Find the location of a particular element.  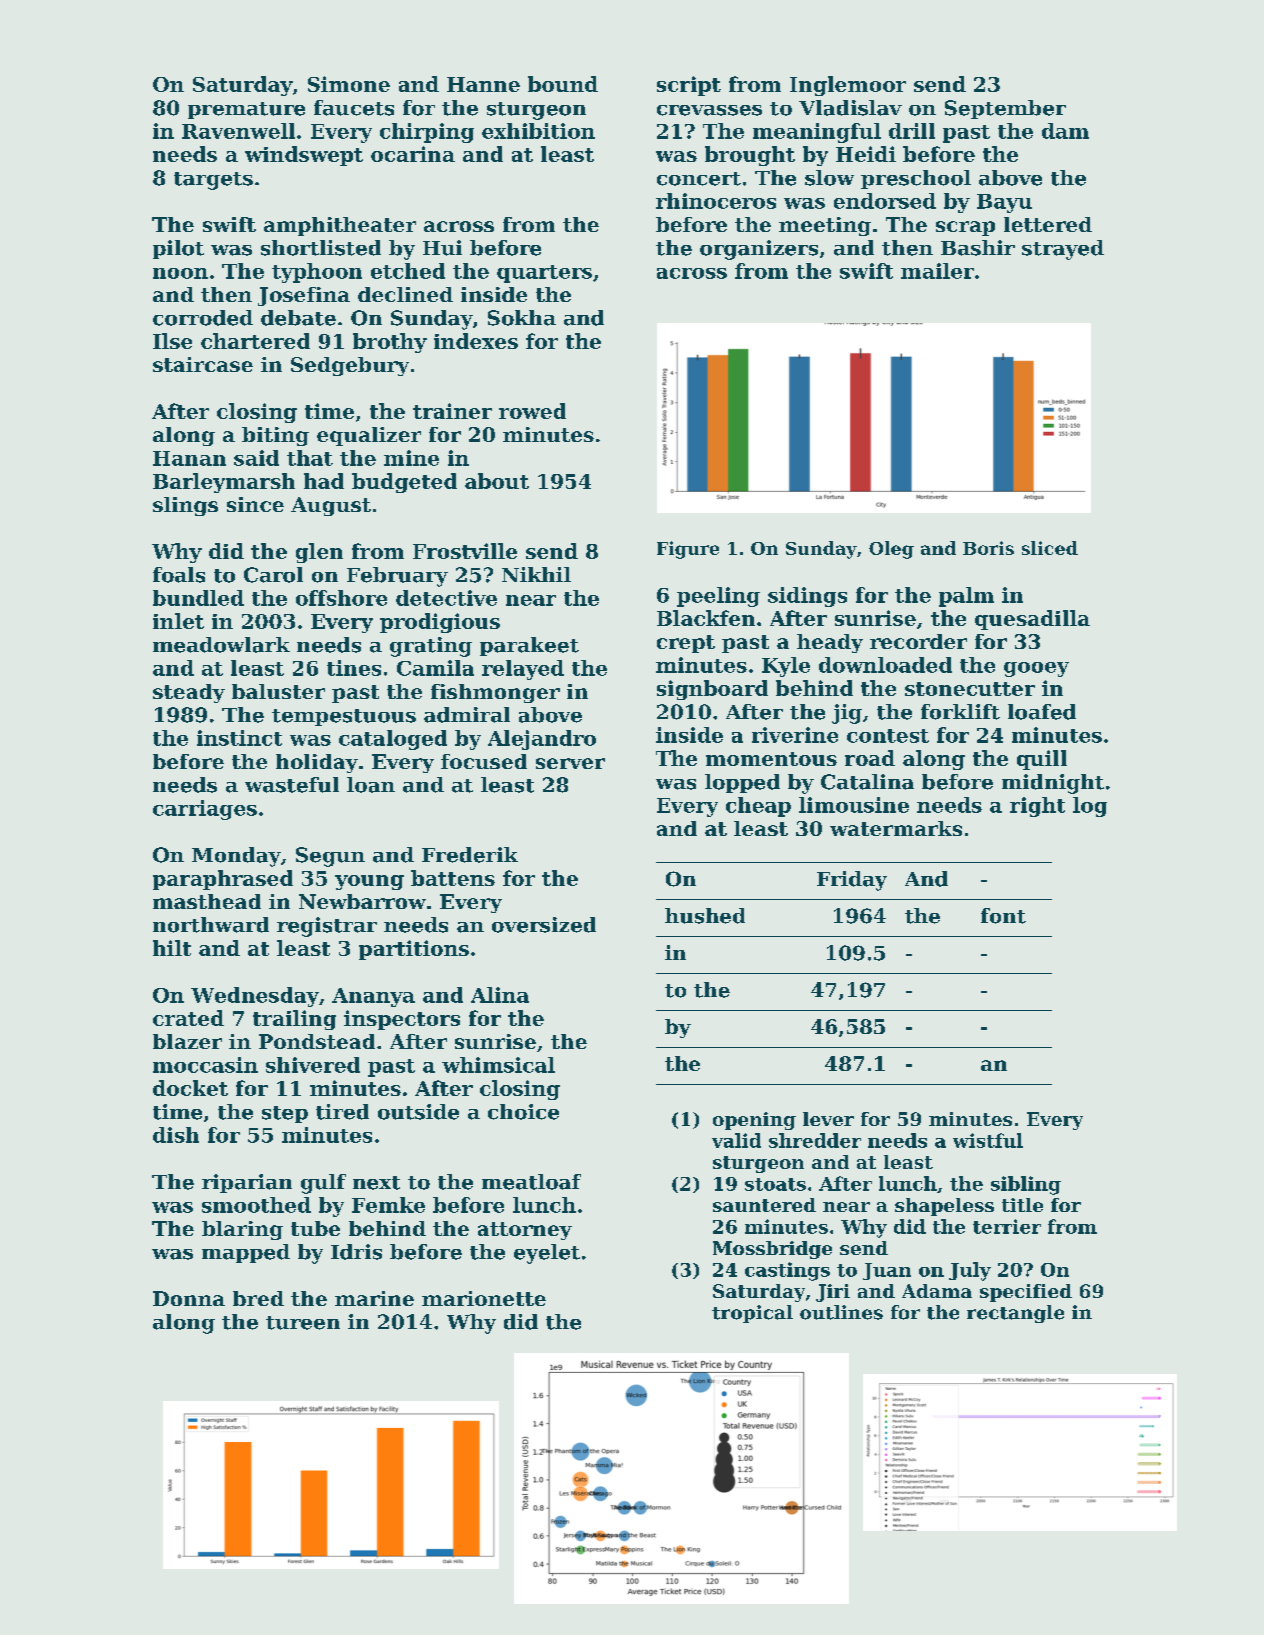

wistful is located at coordinates (988, 1140).
